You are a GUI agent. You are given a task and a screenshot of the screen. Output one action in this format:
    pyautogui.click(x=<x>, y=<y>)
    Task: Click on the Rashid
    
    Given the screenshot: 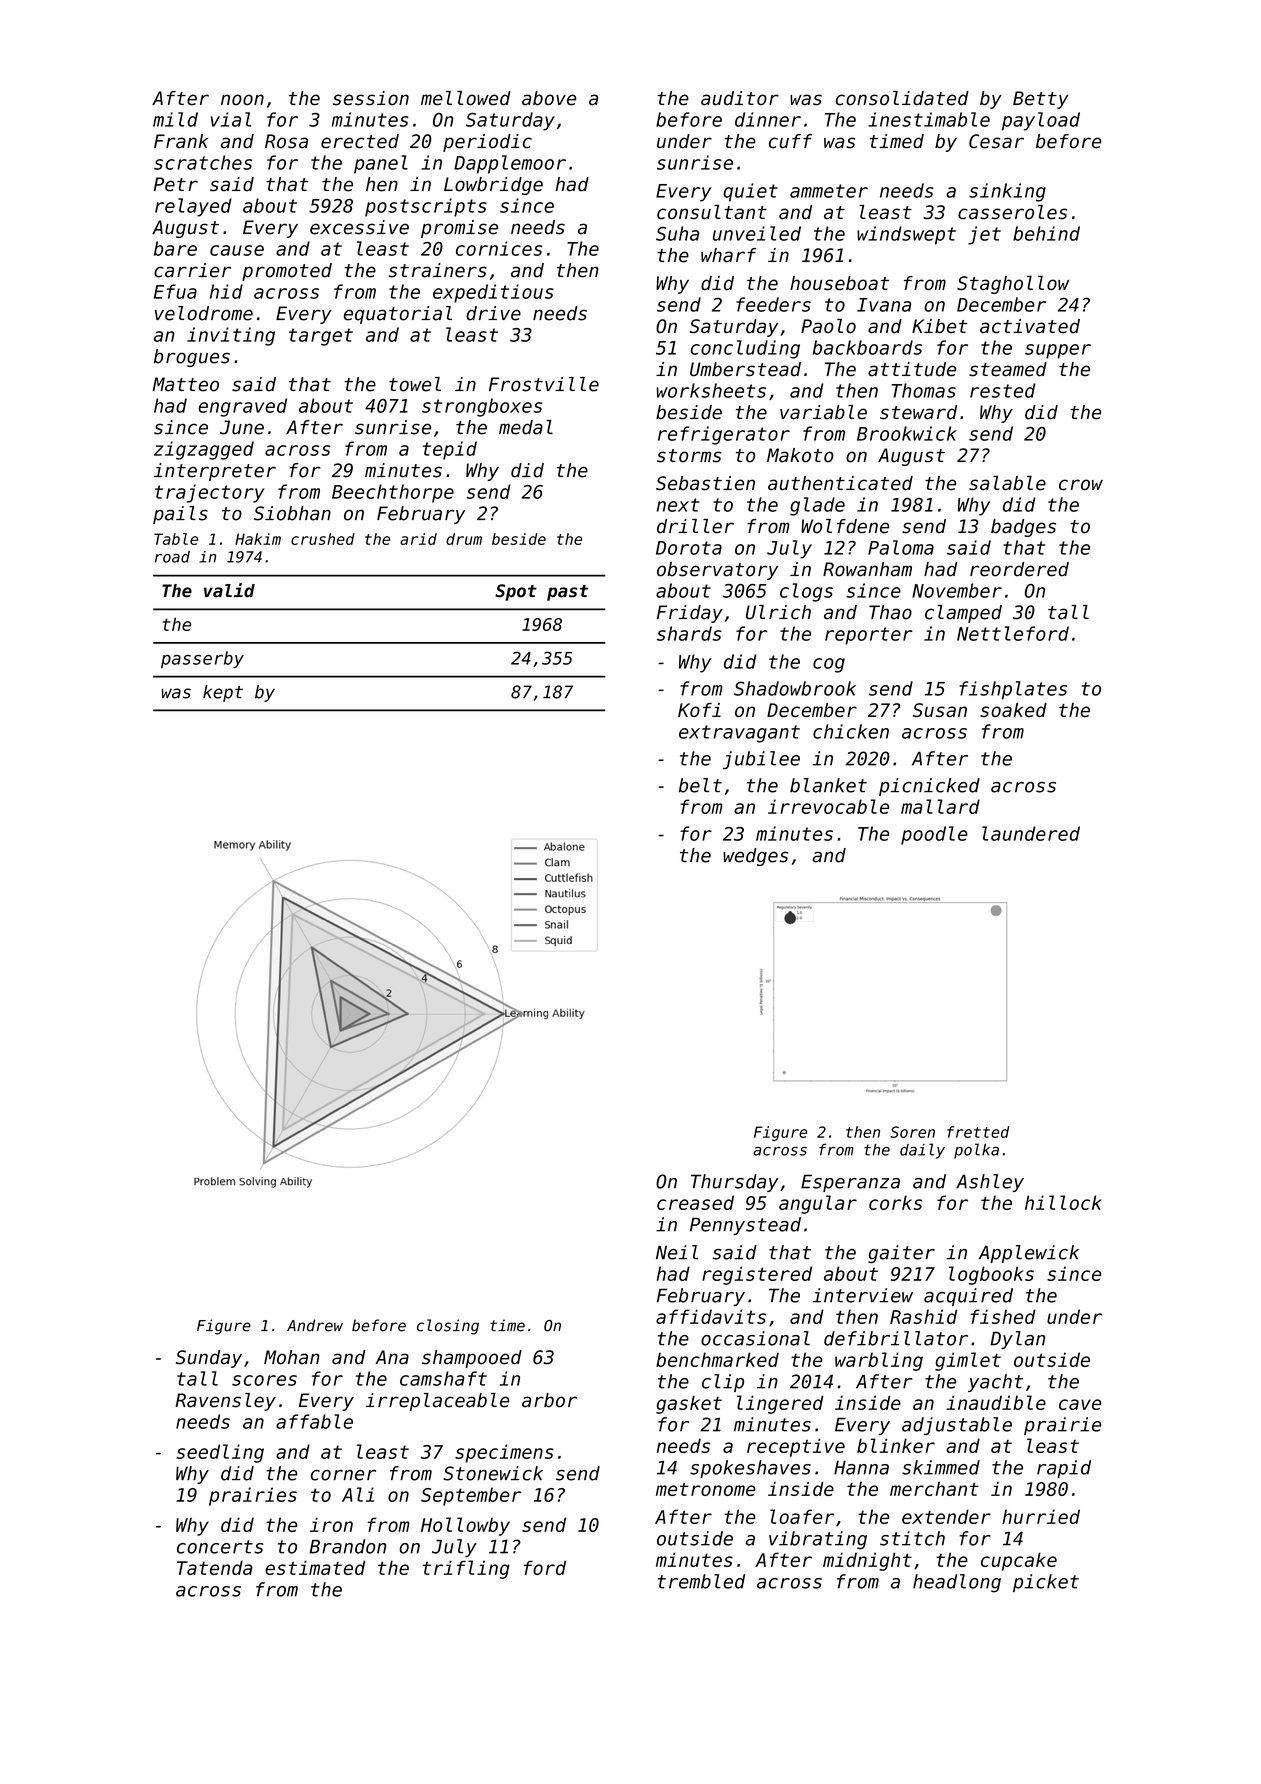 What is the action you would take?
    pyautogui.click(x=923, y=1316)
